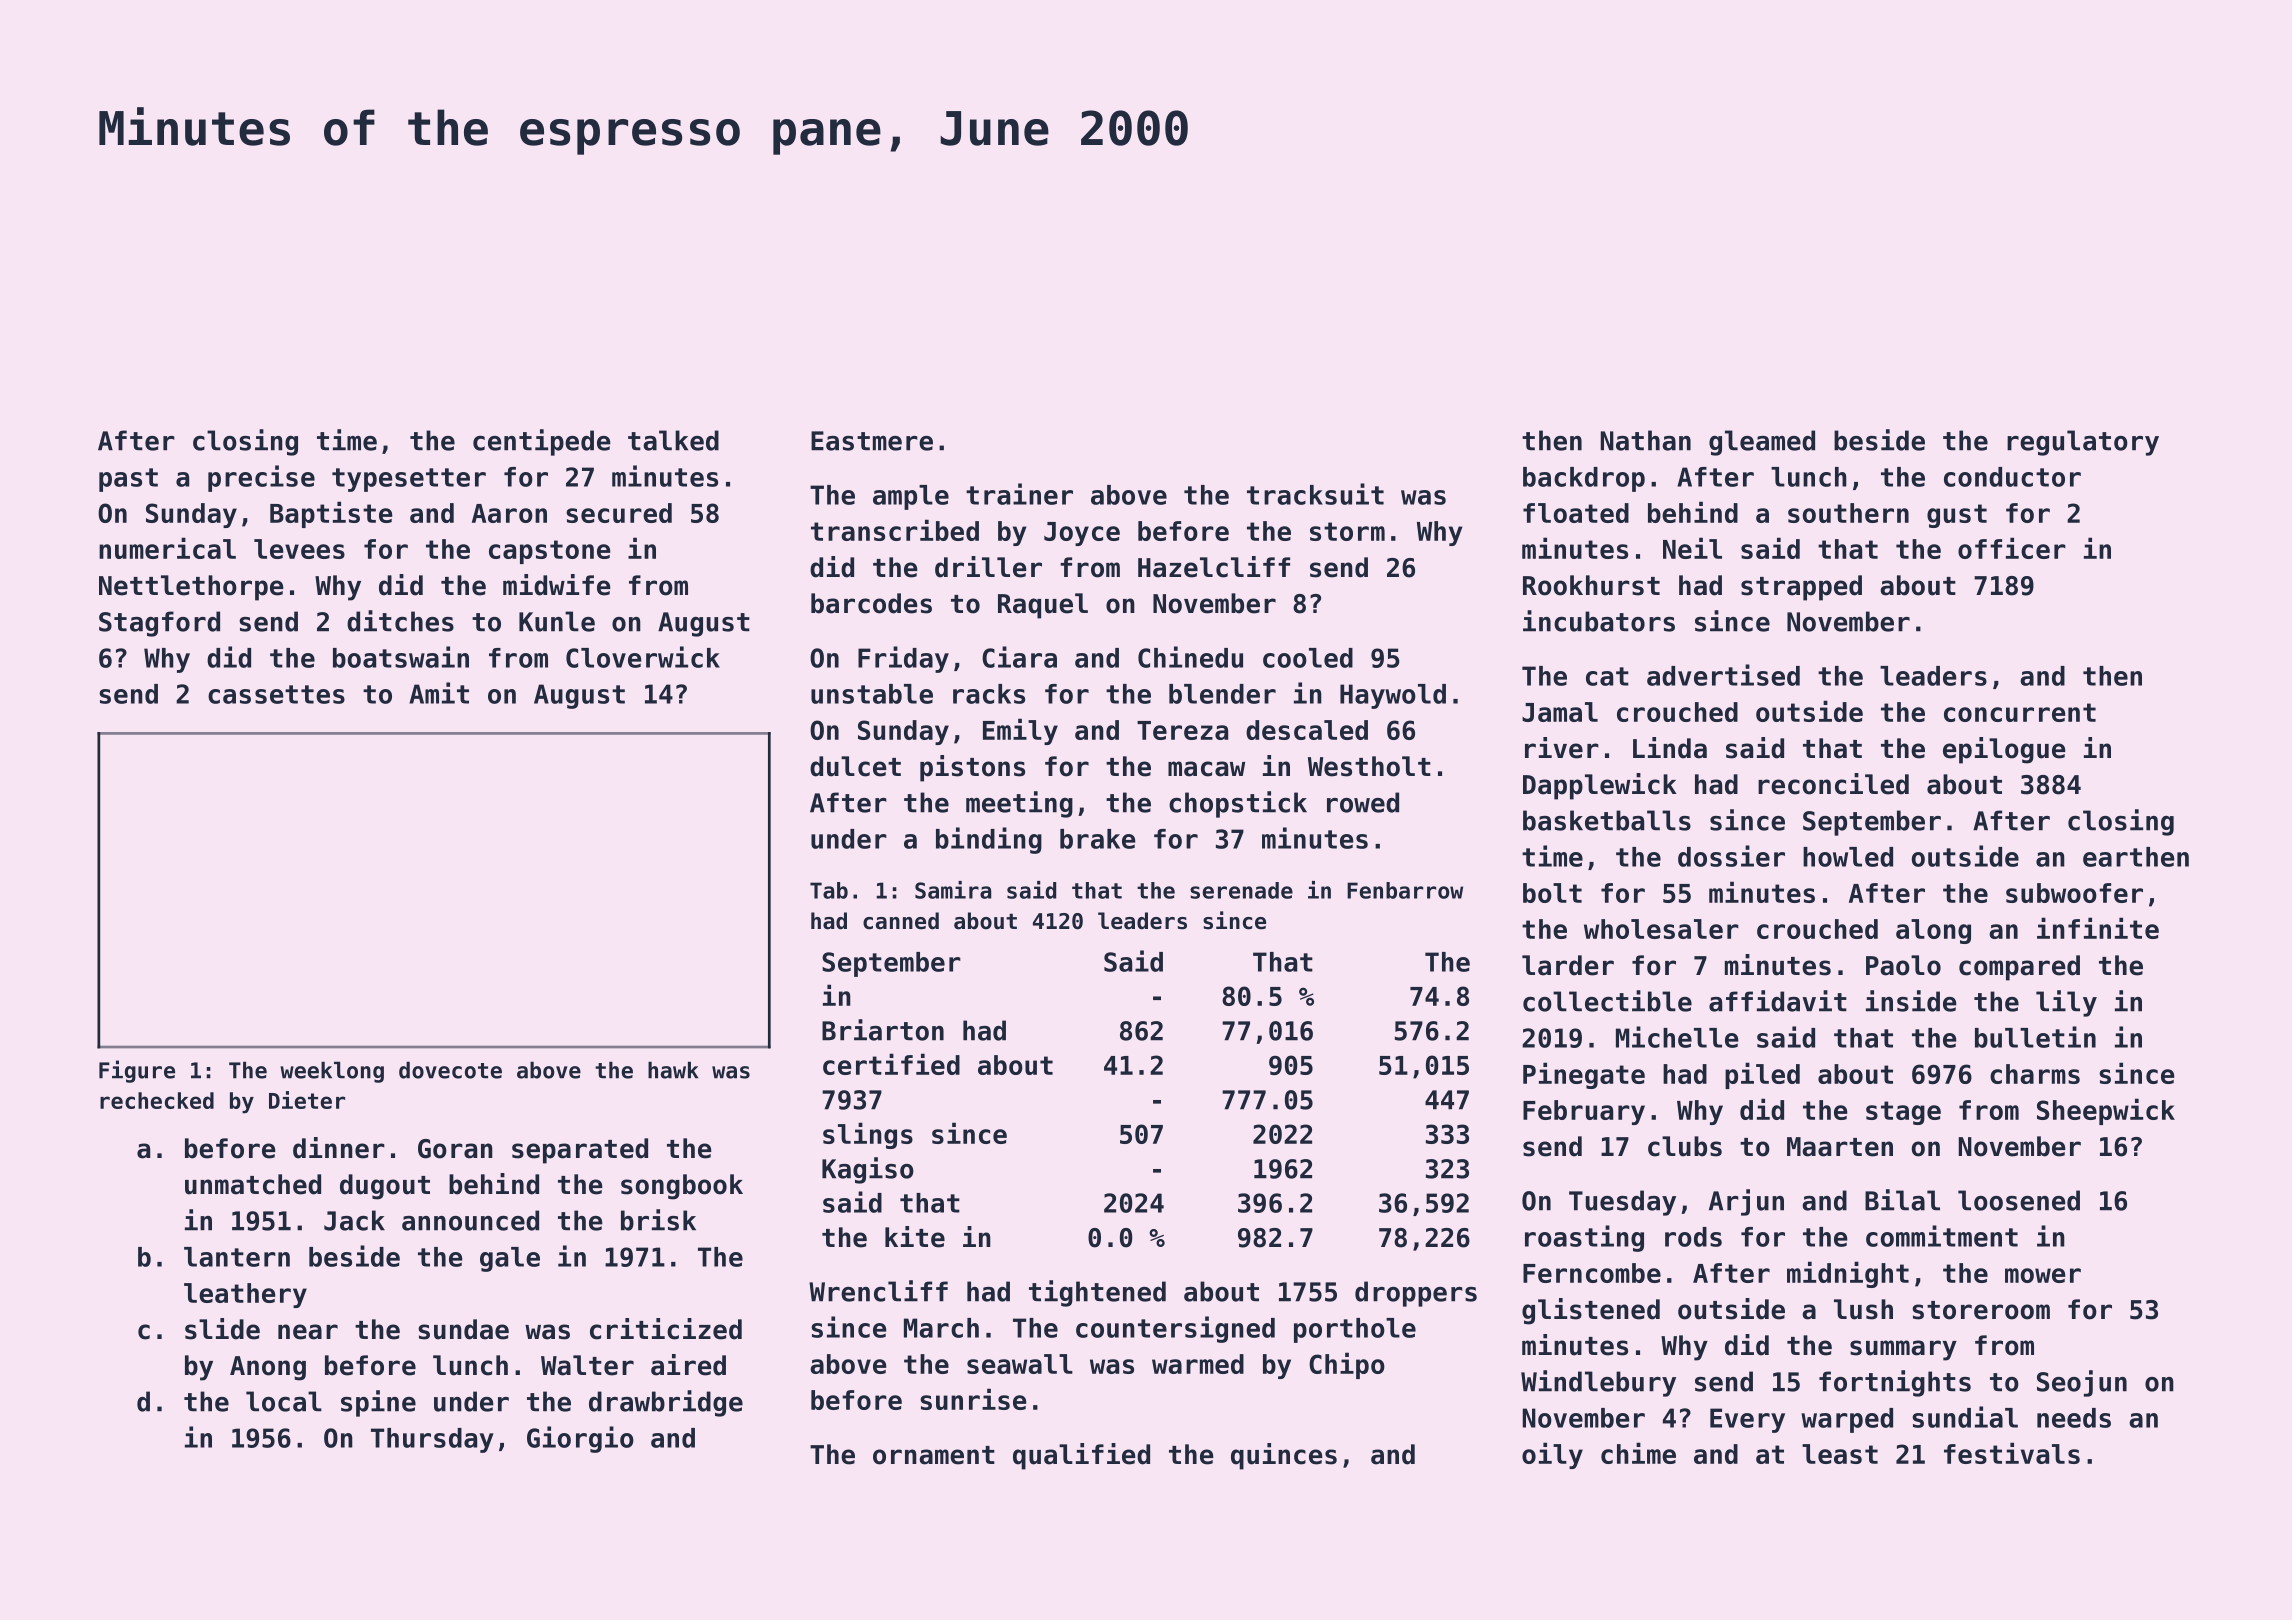 Image resolution: width=2292 pixels, height=1620 pixels. Describe the element at coordinates (1369, 766) in the screenshot. I see `Westholt` at that location.
